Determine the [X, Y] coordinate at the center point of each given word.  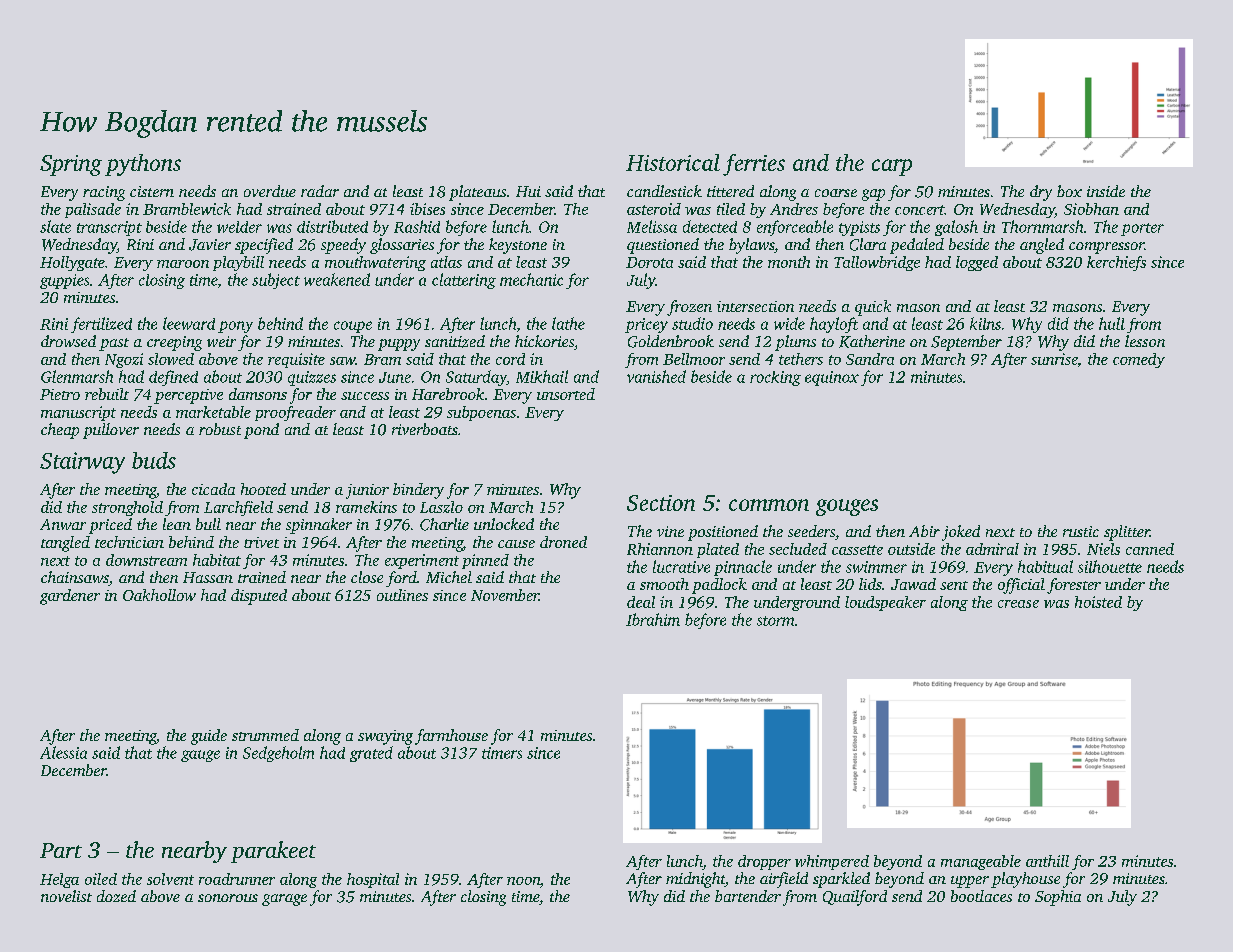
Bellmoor [694, 359]
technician [129, 542]
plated [718, 550]
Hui [528, 191]
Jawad [913, 584]
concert [920, 210]
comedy [1139, 360]
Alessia [63, 752]
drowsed [68, 341]
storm [775, 621]
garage [284, 900]
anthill [1047, 861]
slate [55, 226]
